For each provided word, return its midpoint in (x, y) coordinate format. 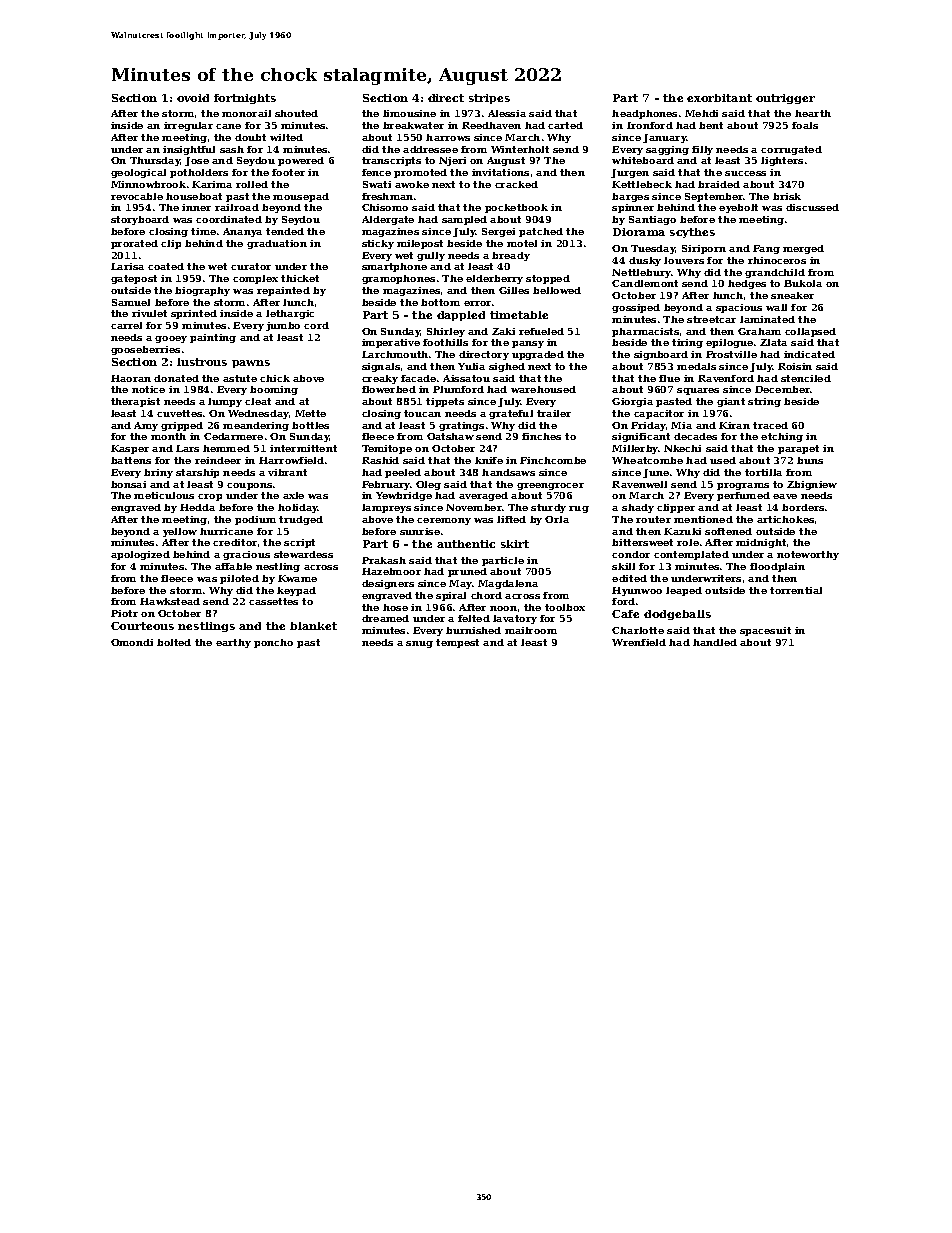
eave (785, 496)
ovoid (193, 98)
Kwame (297, 578)
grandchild (775, 273)
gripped (182, 426)
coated (166, 266)
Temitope (387, 449)
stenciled (806, 378)
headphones (644, 114)
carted (565, 125)
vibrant (287, 472)
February (386, 485)
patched (541, 232)
